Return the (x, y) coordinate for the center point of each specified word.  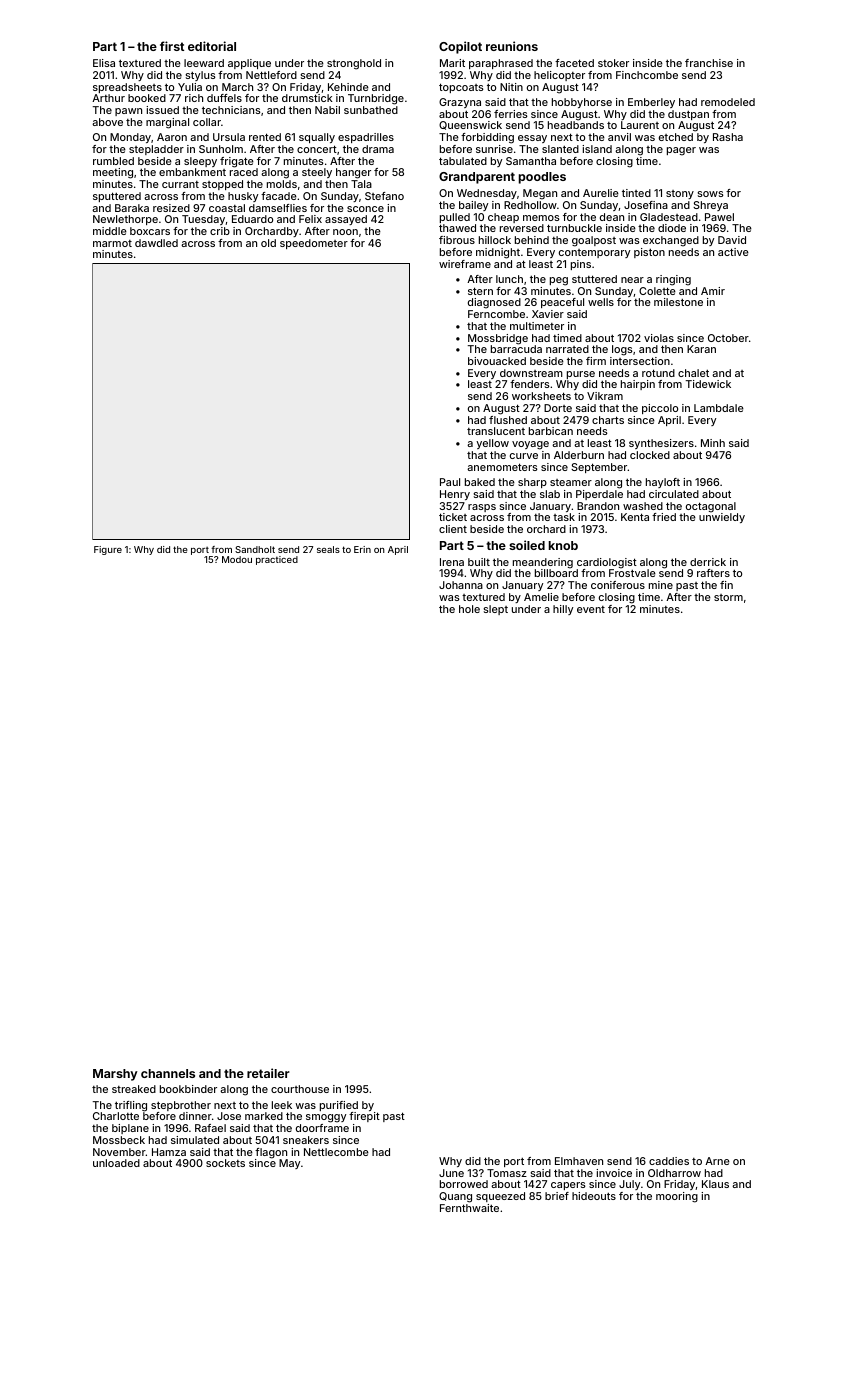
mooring (677, 1197)
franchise (709, 63)
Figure (108, 550)
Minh (713, 443)
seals (328, 549)
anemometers (502, 467)
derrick (708, 562)
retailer (268, 1073)
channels (168, 1073)
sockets (225, 1163)
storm (728, 597)
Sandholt (255, 549)
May (289, 1164)
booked (147, 98)
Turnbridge (376, 99)
